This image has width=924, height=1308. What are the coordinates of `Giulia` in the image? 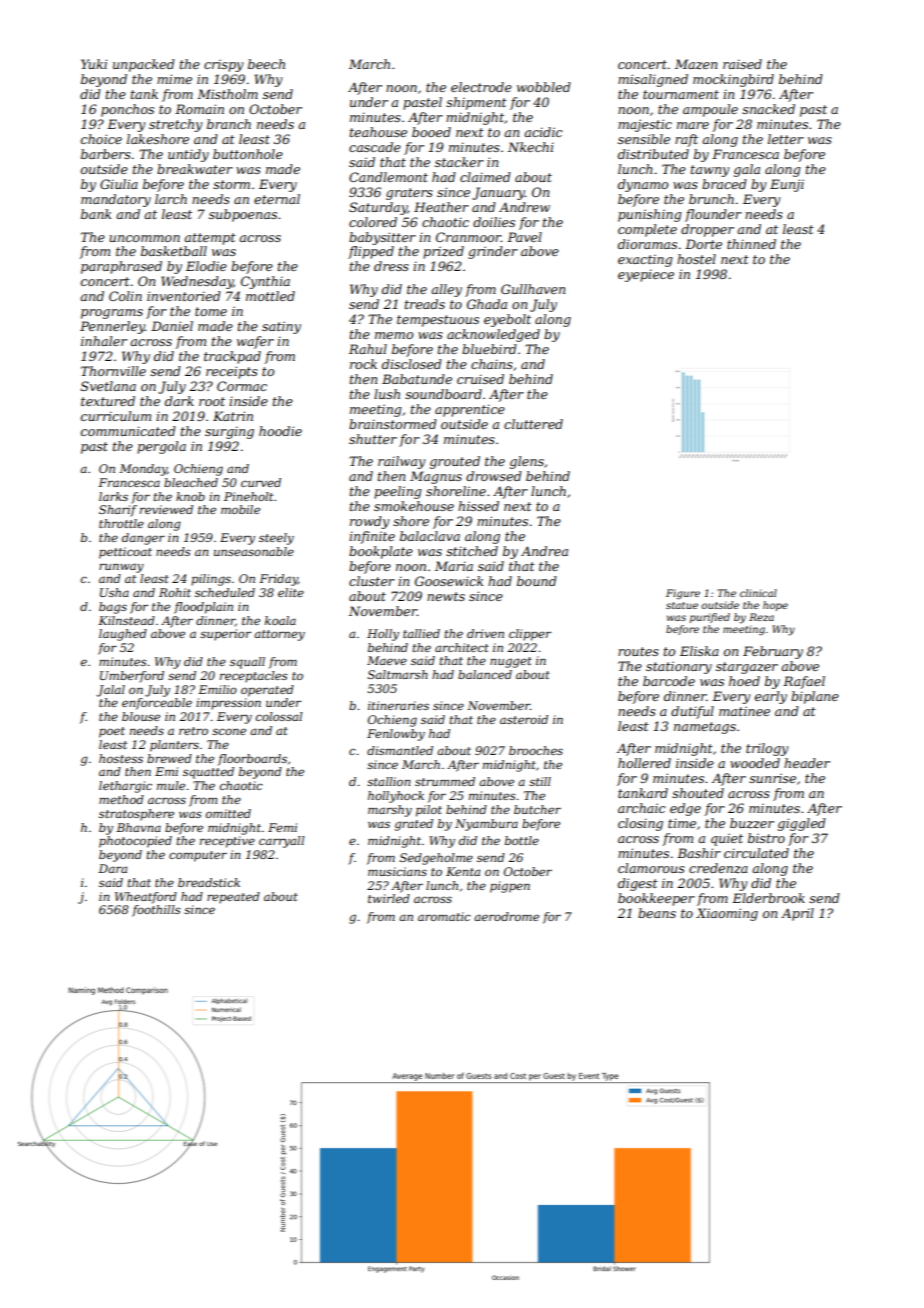 It's located at (119, 184).
